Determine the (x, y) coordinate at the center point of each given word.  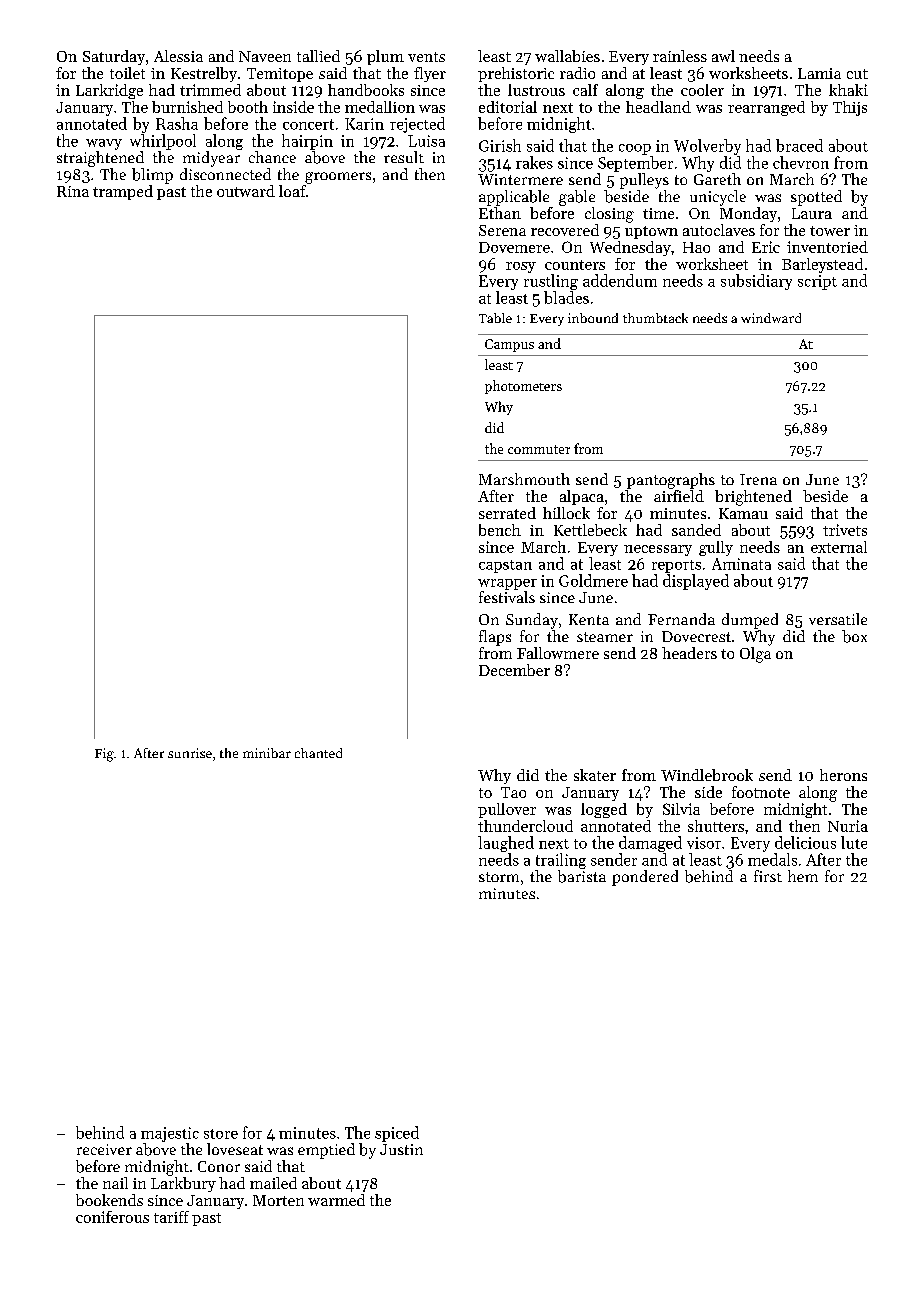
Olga (755, 655)
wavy (104, 144)
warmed (336, 1200)
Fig (104, 755)
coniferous (112, 1217)
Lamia (819, 73)
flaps (495, 638)
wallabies (567, 56)
